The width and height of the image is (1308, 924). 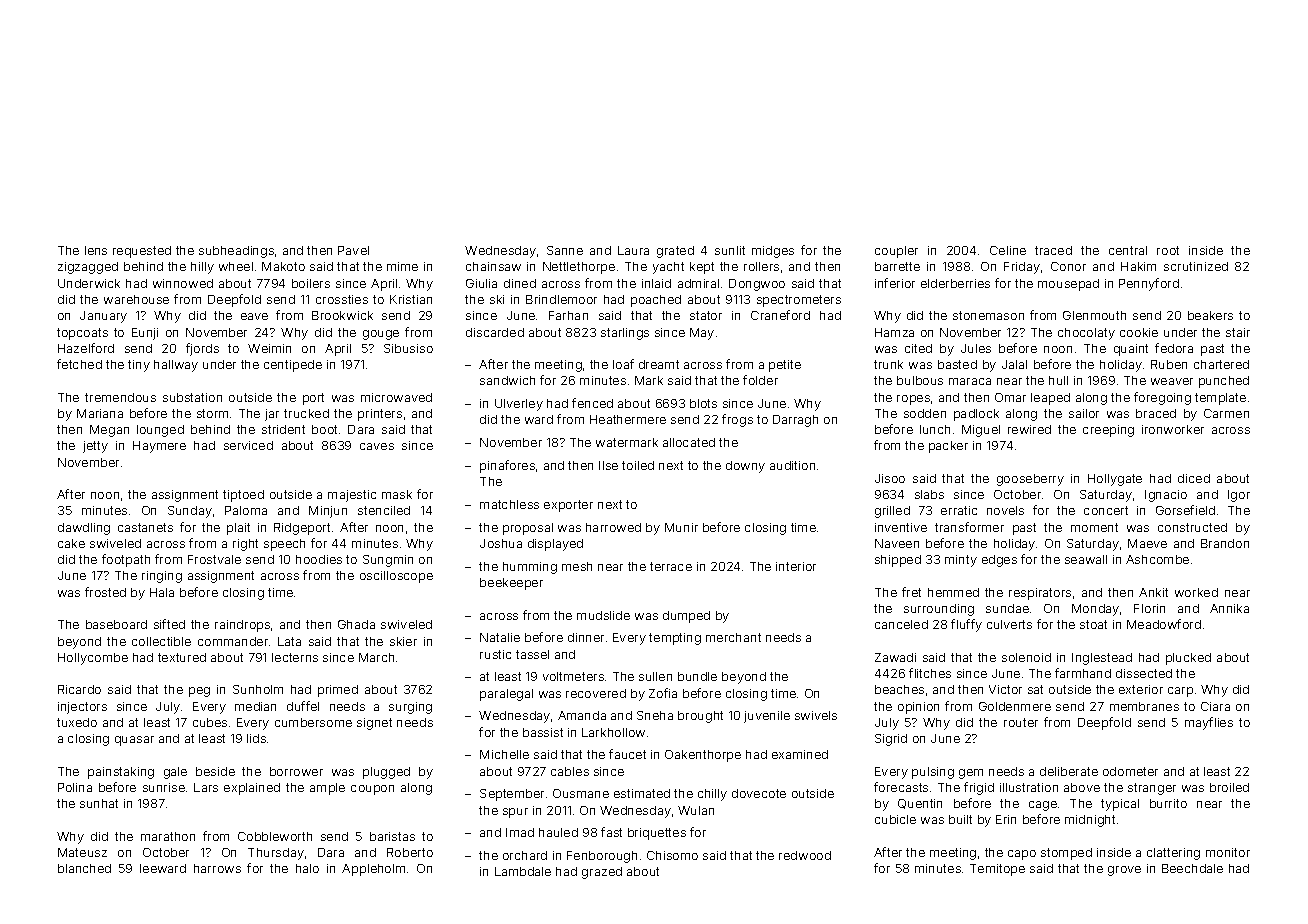 What do you see at coordinates (891, 740) in the image?
I see `Sigrid` at bounding box center [891, 740].
